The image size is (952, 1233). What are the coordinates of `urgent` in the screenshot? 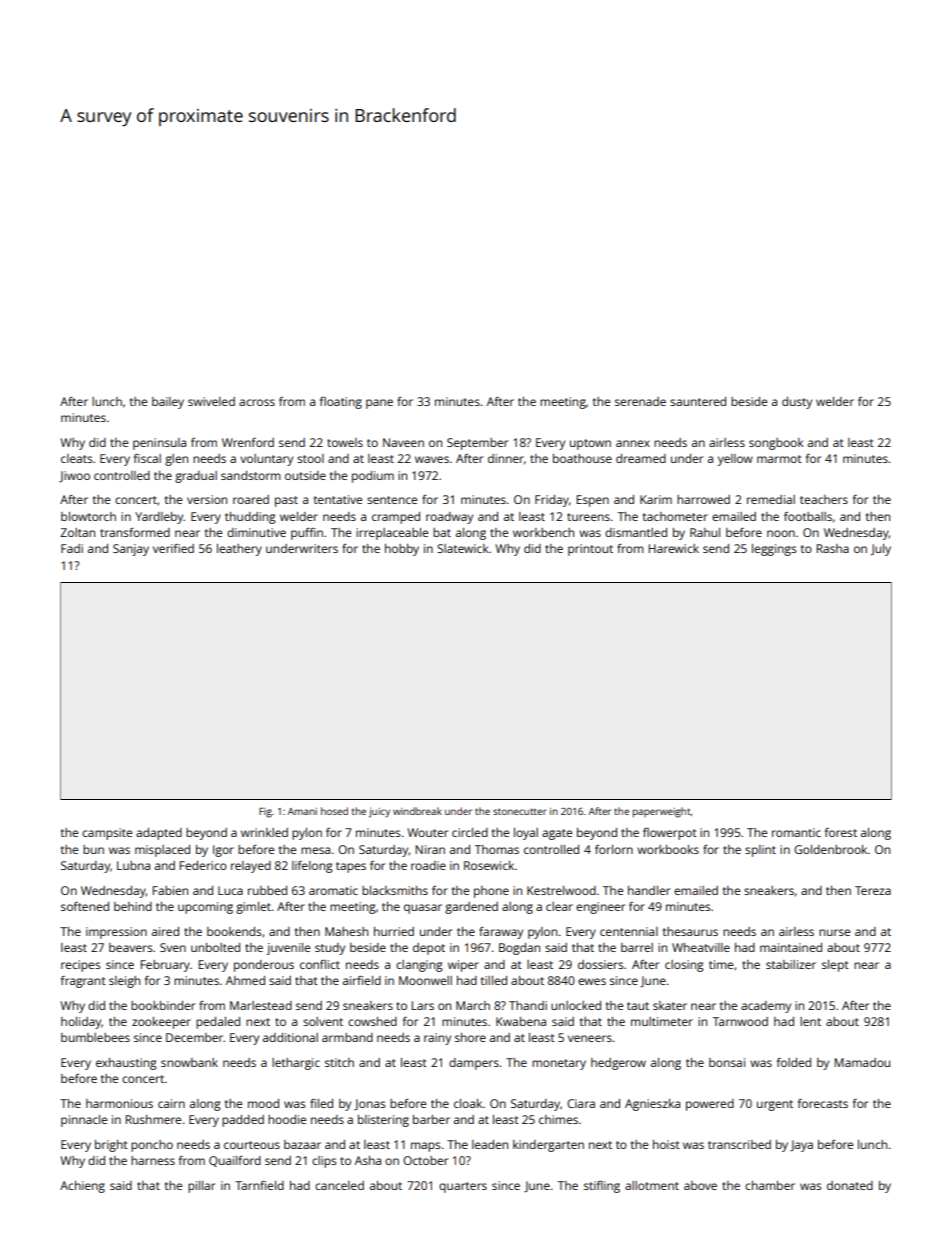 It's located at (775, 1105).
